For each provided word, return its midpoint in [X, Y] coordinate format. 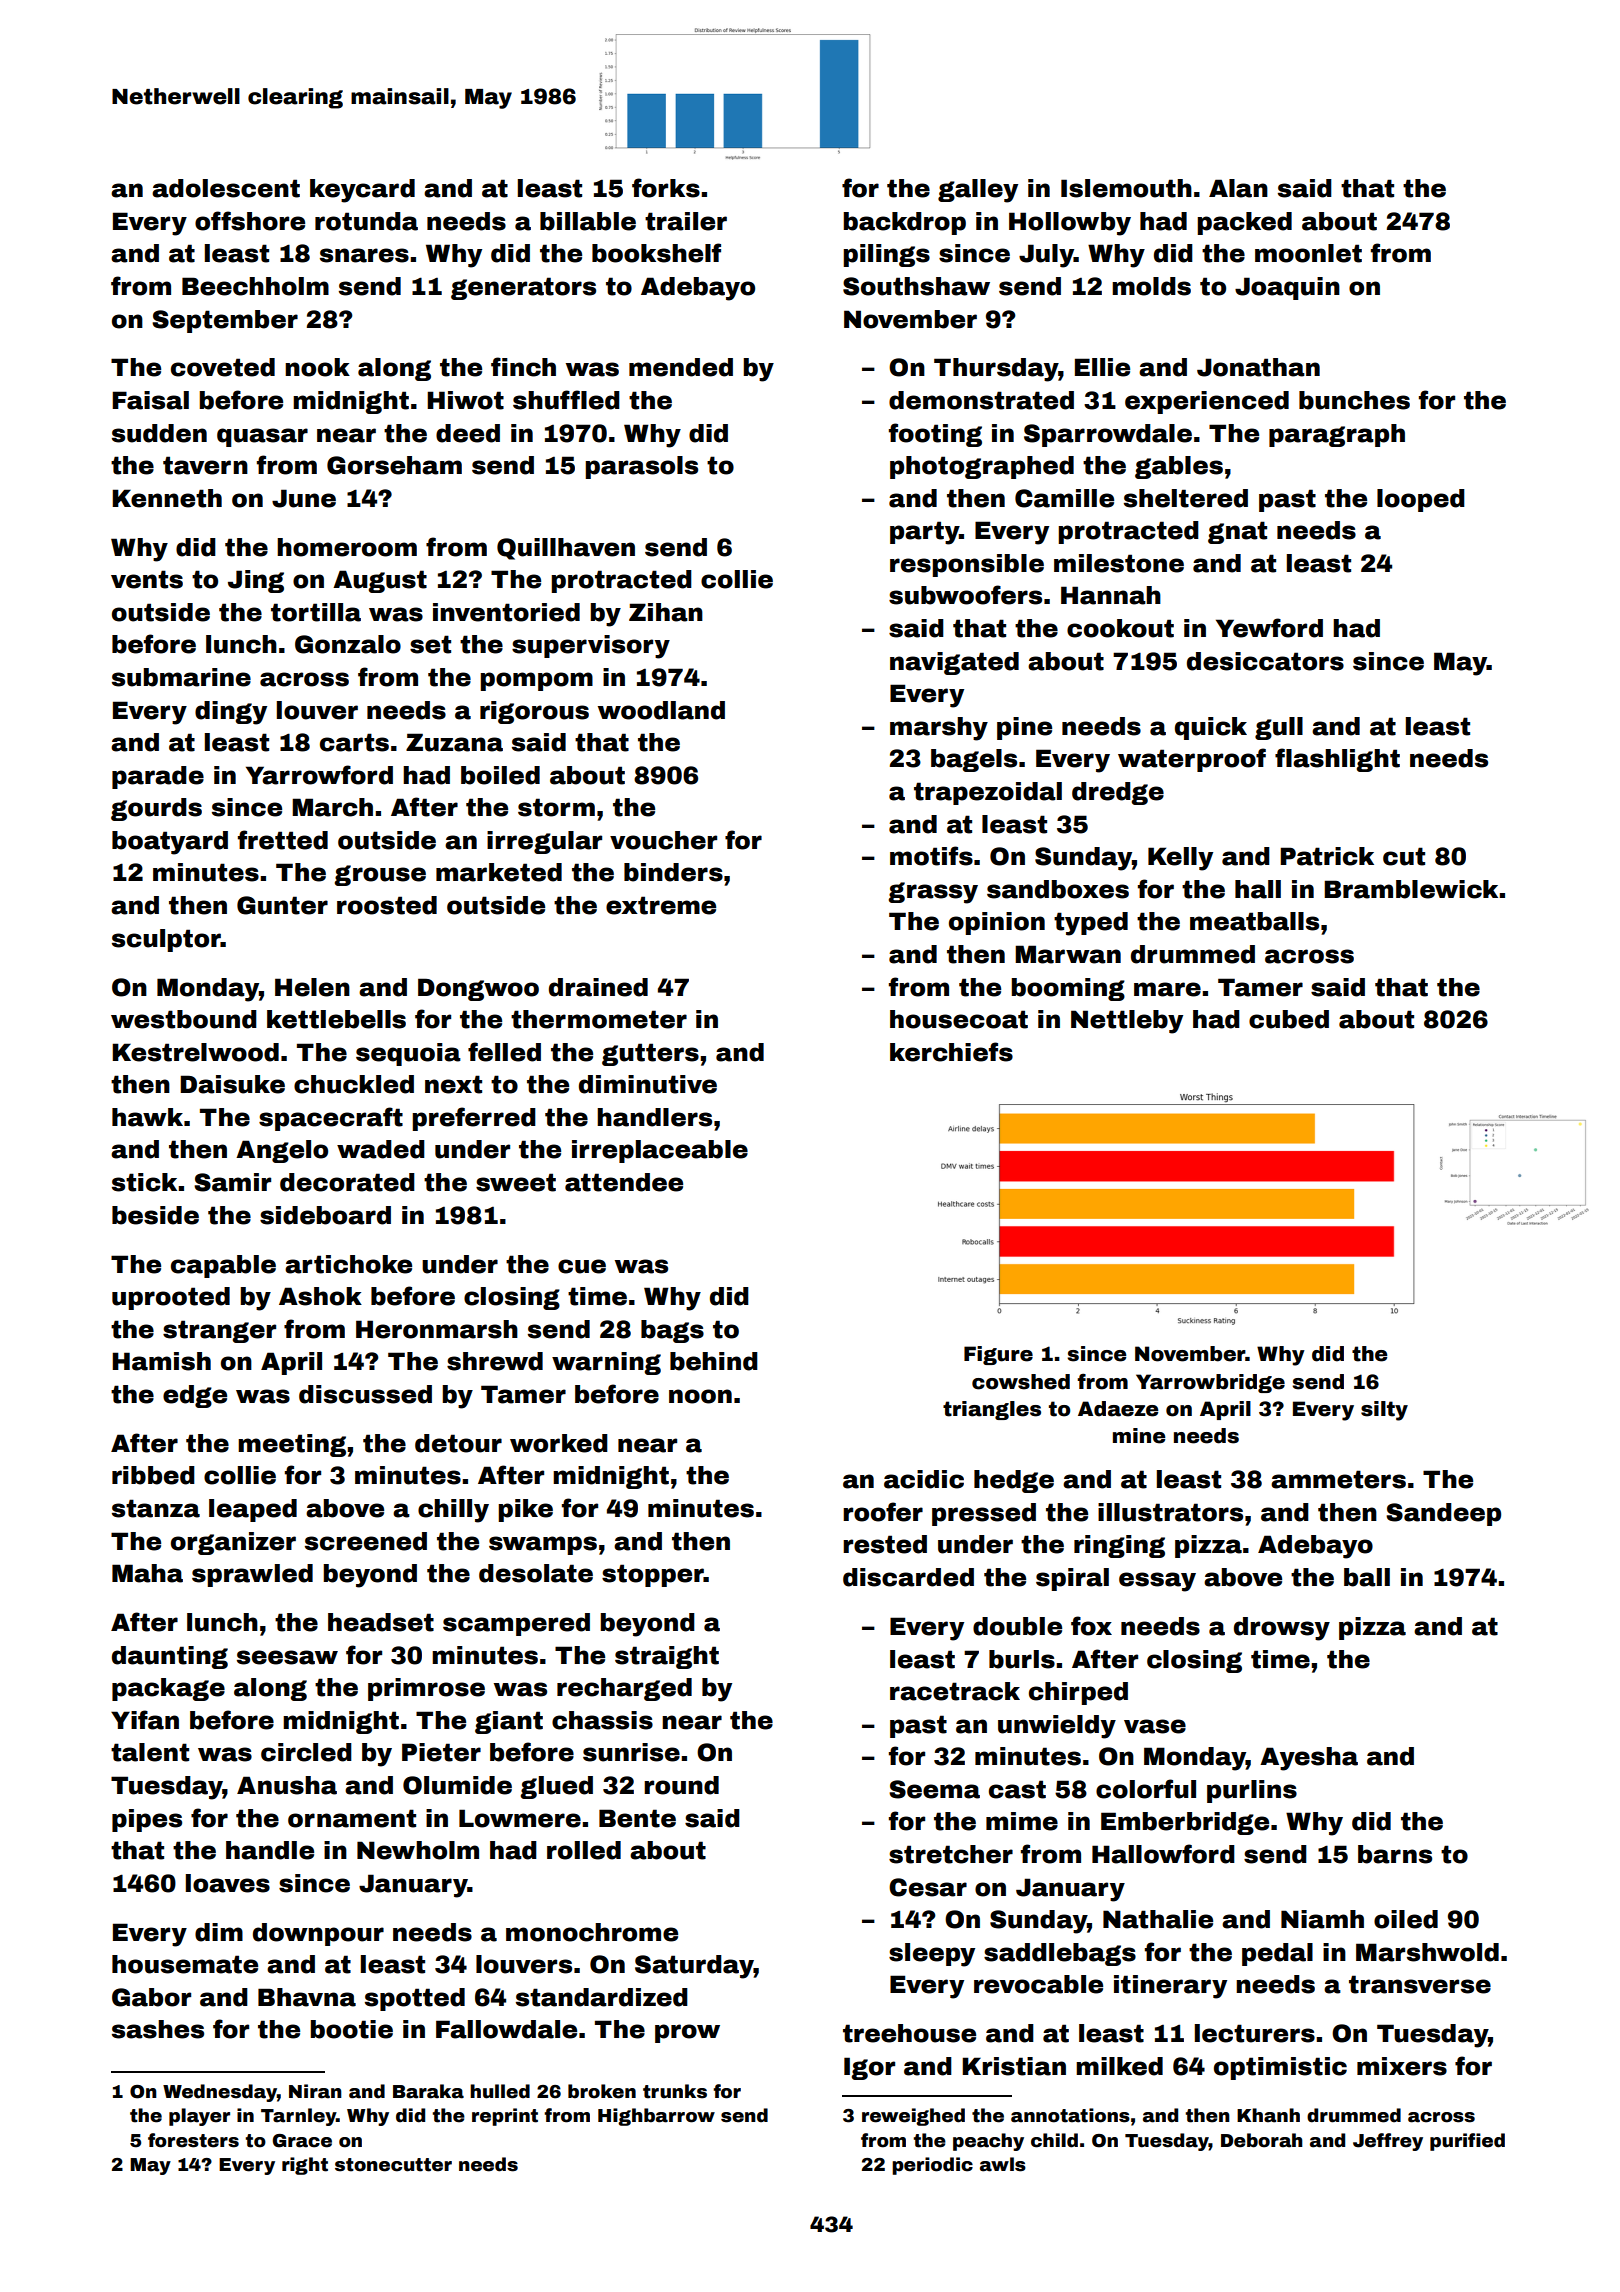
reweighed [913, 2117]
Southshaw [916, 286]
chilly [453, 1511]
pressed [984, 1514]
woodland [661, 710]
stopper [653, 1575]
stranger [219, 1331]
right [305, 2166]
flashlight [1337, 760]
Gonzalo [348, 644]
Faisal [150, 400]
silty [1384, 1411]
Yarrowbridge [1210, 1383]
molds [1151, 286]
